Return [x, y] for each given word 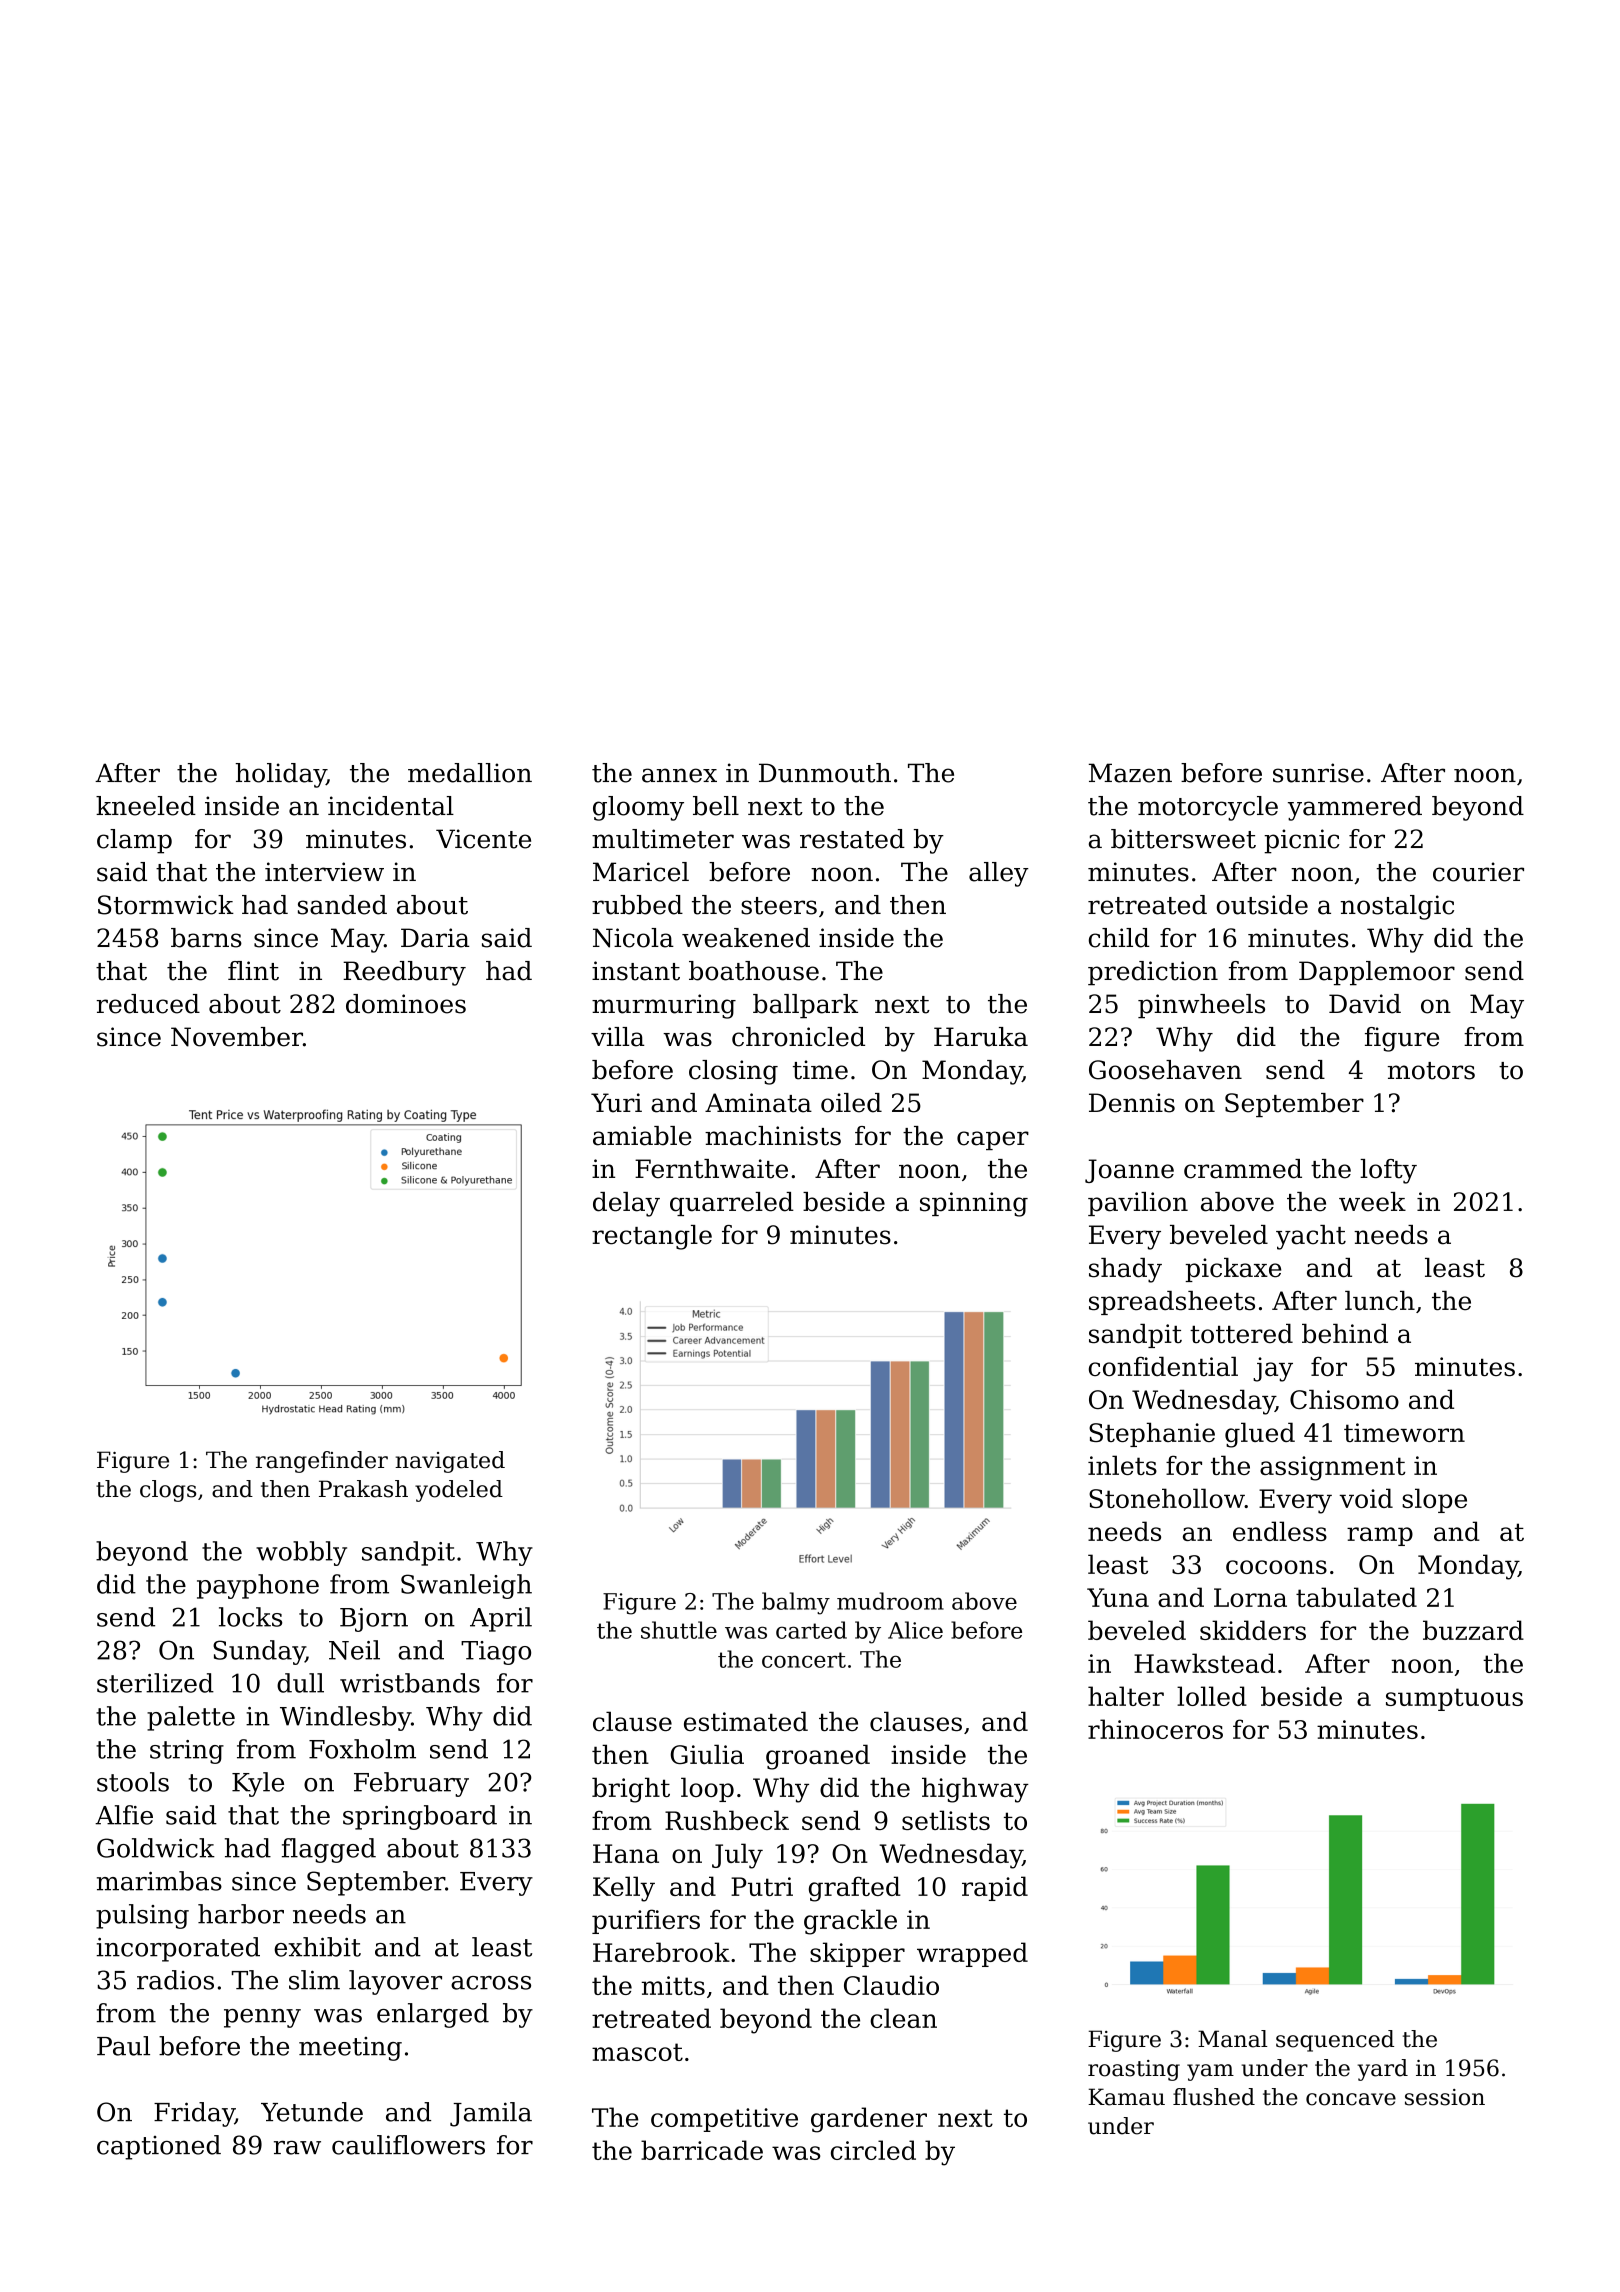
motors [1431, 1071]
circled [873, 2150]
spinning [974, 1204]
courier [1478, 872]
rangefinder [322, 1462]
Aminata [758, 1103]
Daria [435, 938]
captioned [159, 2147]
